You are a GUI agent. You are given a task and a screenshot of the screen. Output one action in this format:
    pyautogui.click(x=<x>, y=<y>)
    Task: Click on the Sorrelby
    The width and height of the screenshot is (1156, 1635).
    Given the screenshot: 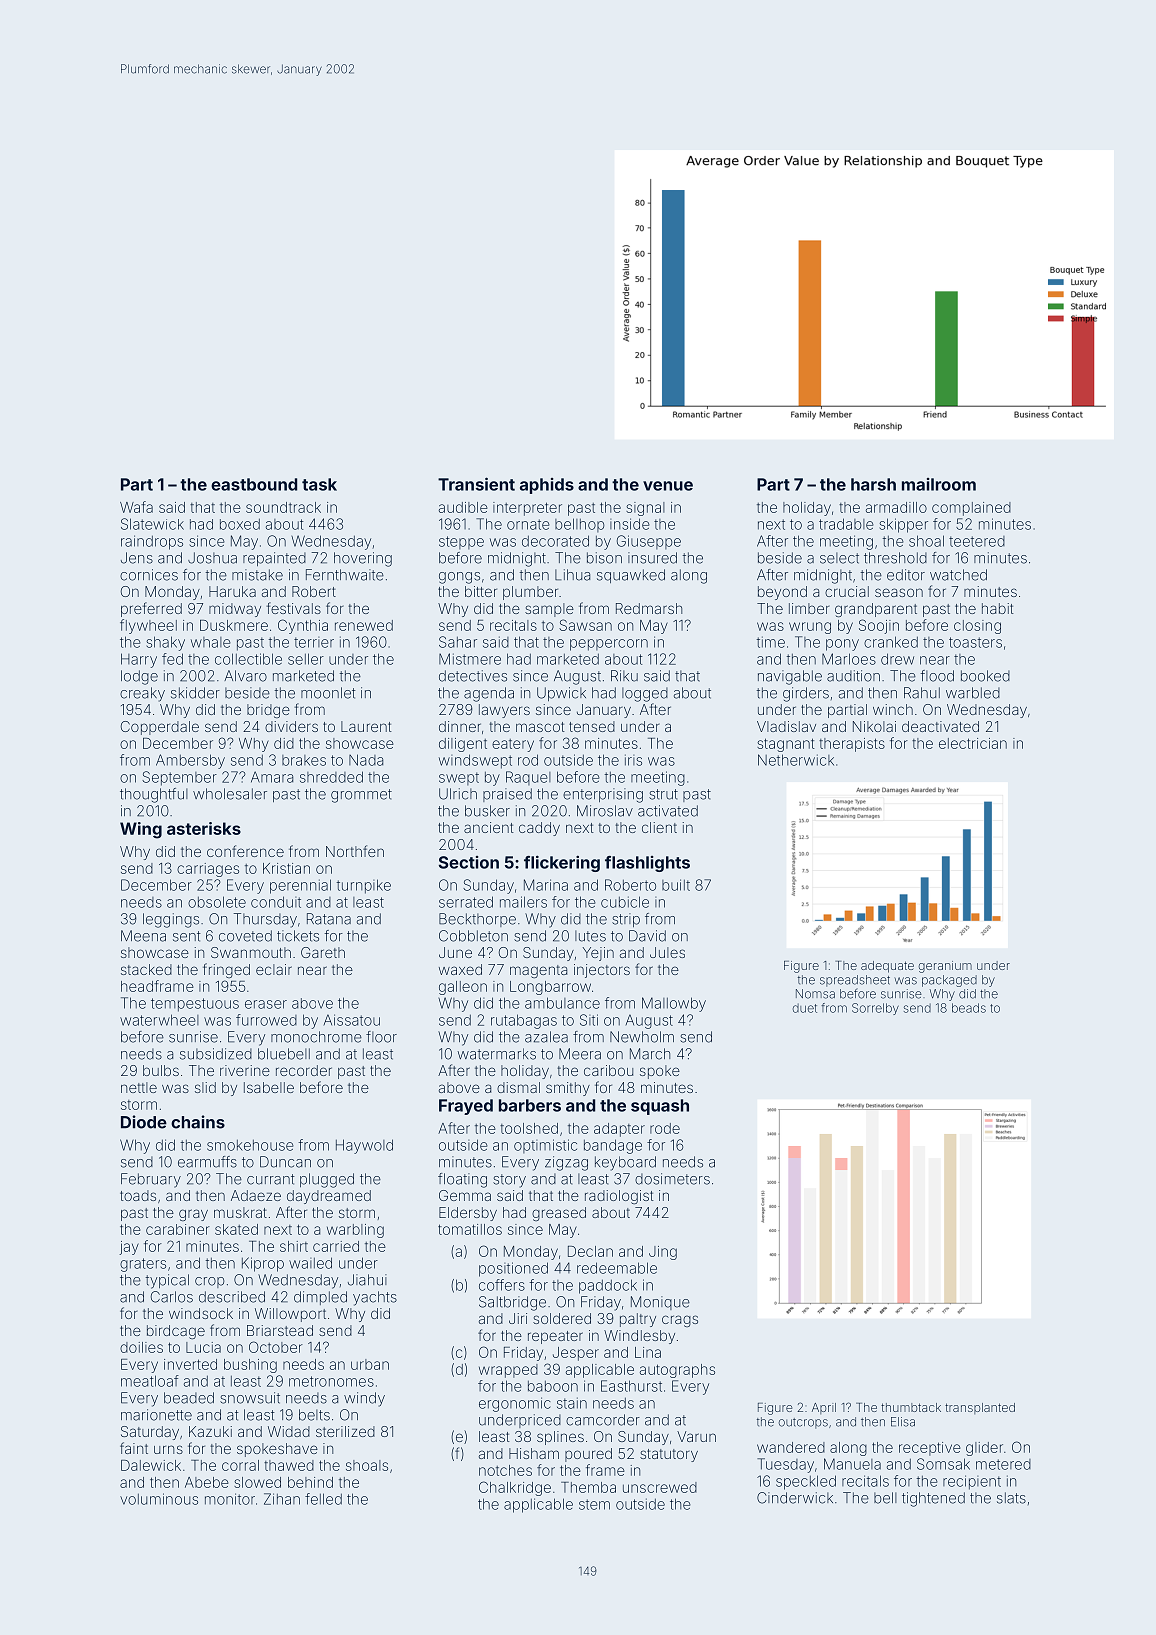 What is the action you would take?
    pyautogui.click(x=875, y=1009)
